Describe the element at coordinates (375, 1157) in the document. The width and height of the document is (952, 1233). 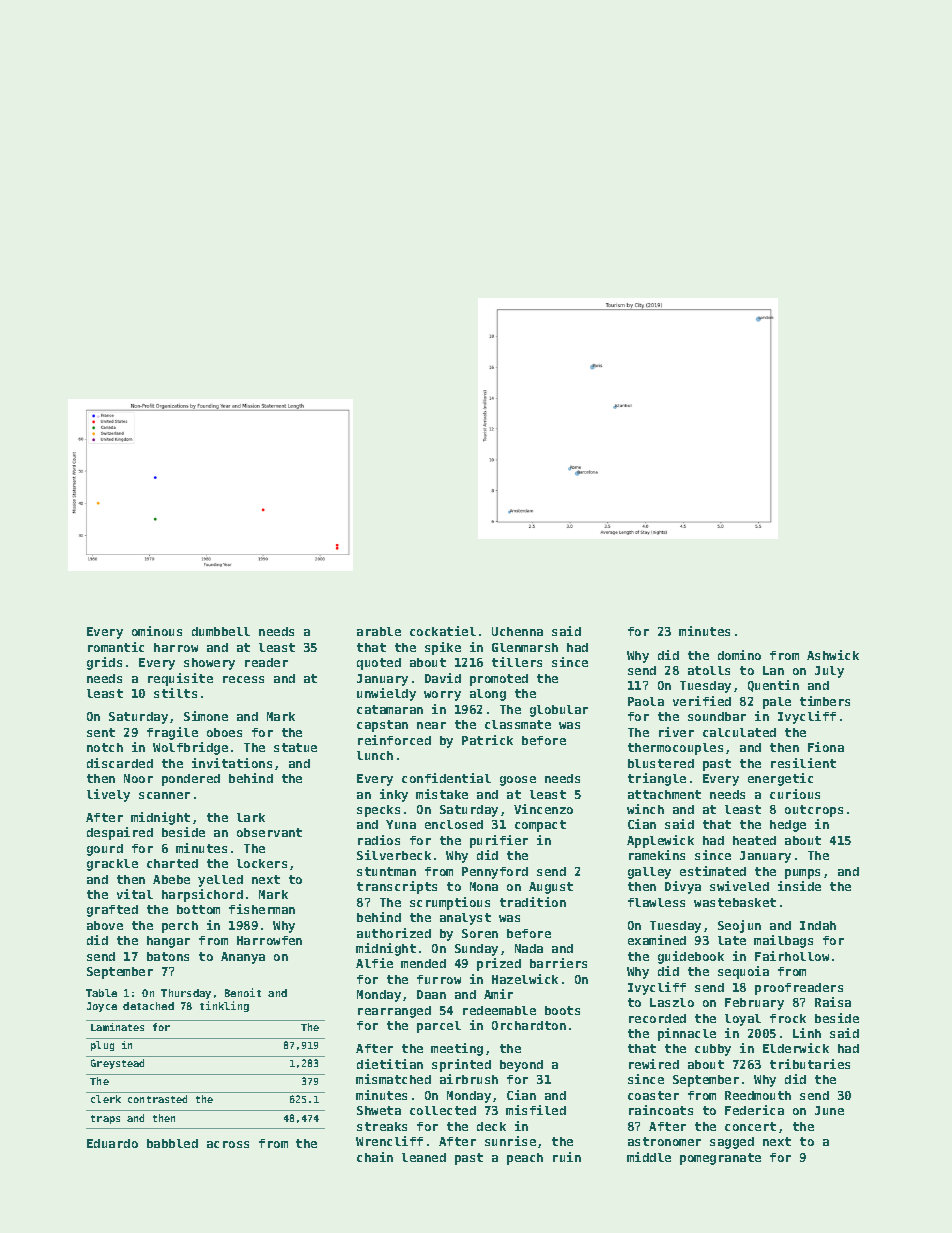
I see `chain` at that location.
